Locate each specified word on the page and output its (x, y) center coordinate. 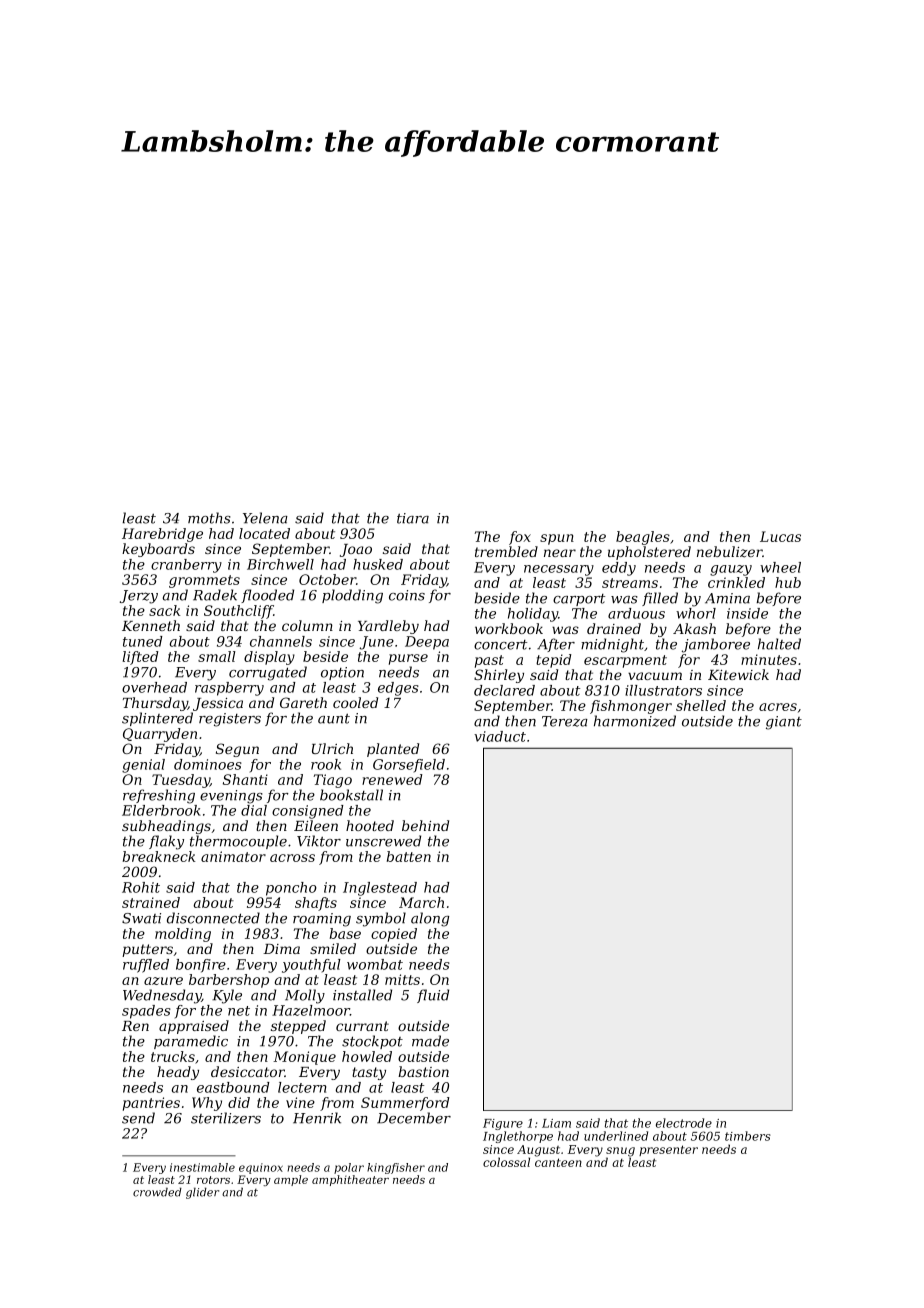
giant (784, 723)
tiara (413, 518)
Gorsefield (409, 765)
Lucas (780, 536)
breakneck (159, 856)
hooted (370, 825)
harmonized (635, 721)
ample (291, 1180)
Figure (503, 1124)
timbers (748, 1136)
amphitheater (350, 1180)
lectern (302, 1087)
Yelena (265, 518)
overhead (154, 687)
